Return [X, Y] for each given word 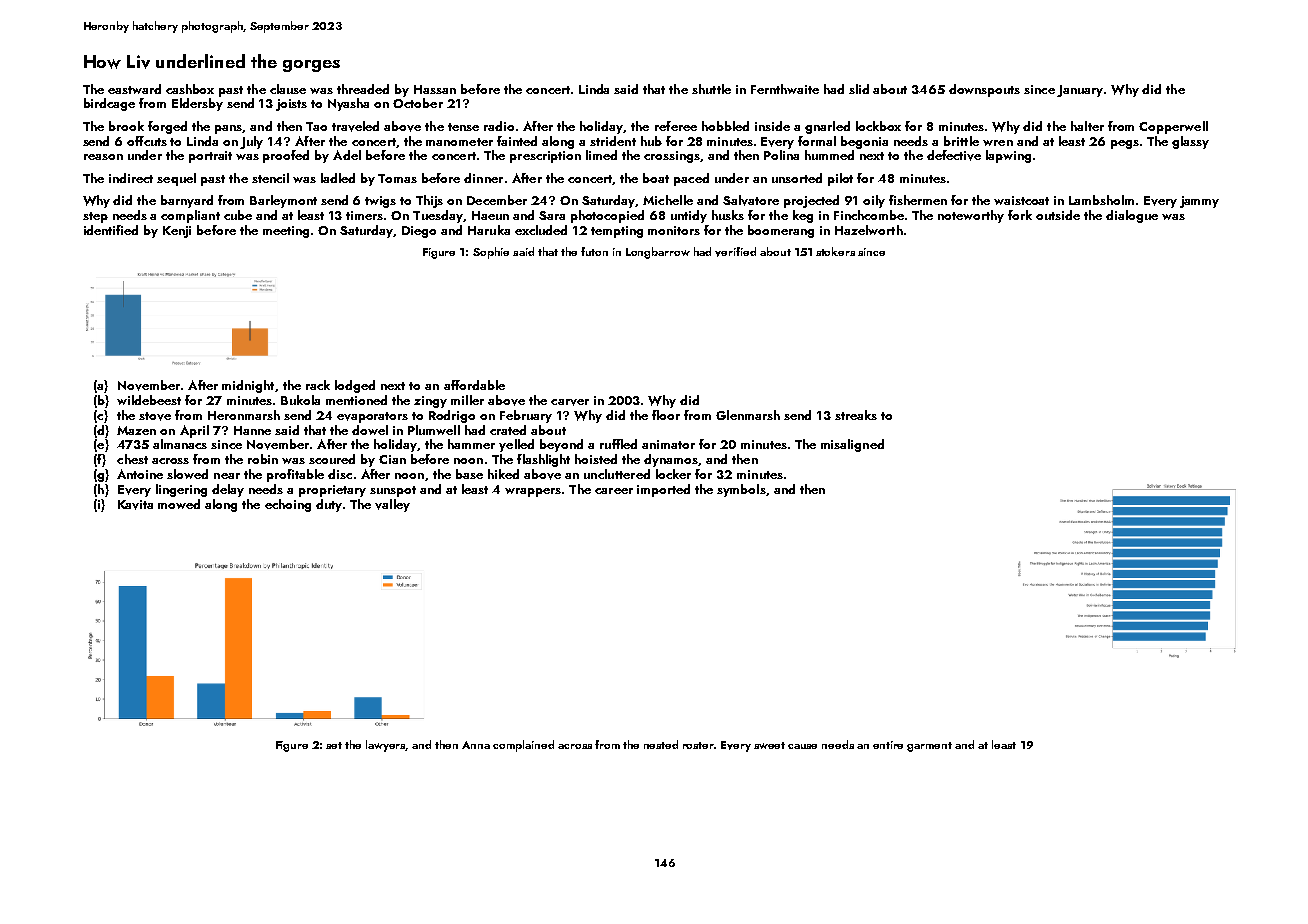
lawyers [386, 746]
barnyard [187, 201]
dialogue [1132, 216]
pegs [1125, 144]
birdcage [109, 104]
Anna [476, 745]
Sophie [491, 253]
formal [817, 141]
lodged [355, 386]
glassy [1190, 142]
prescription [545, 157]
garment [929, 747]
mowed [179, 504]
